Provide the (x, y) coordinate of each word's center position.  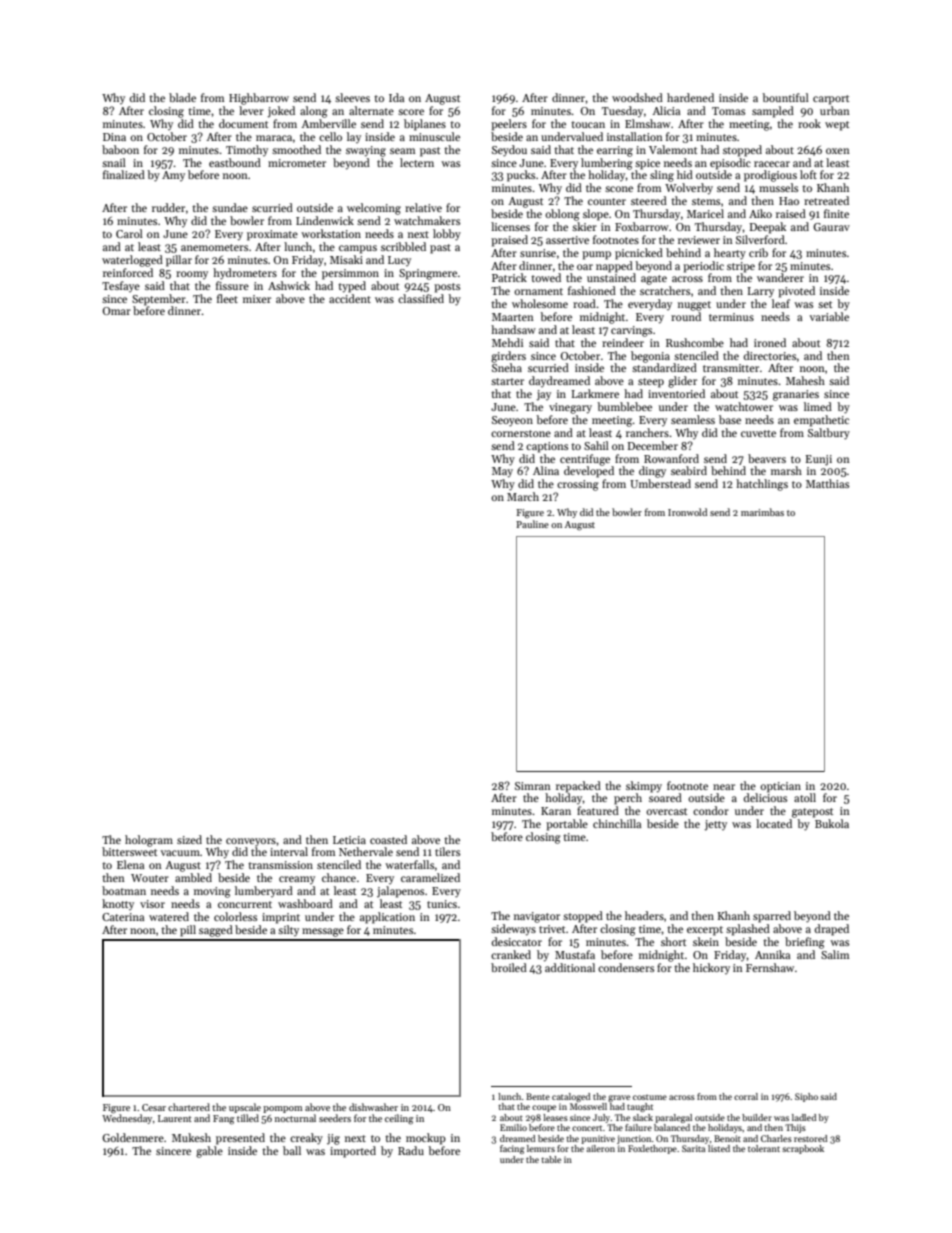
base (730, 419)
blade (182, 97)
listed (719, 1148)
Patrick (509, 277)
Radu (411, 1150)
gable (209, 1152)
